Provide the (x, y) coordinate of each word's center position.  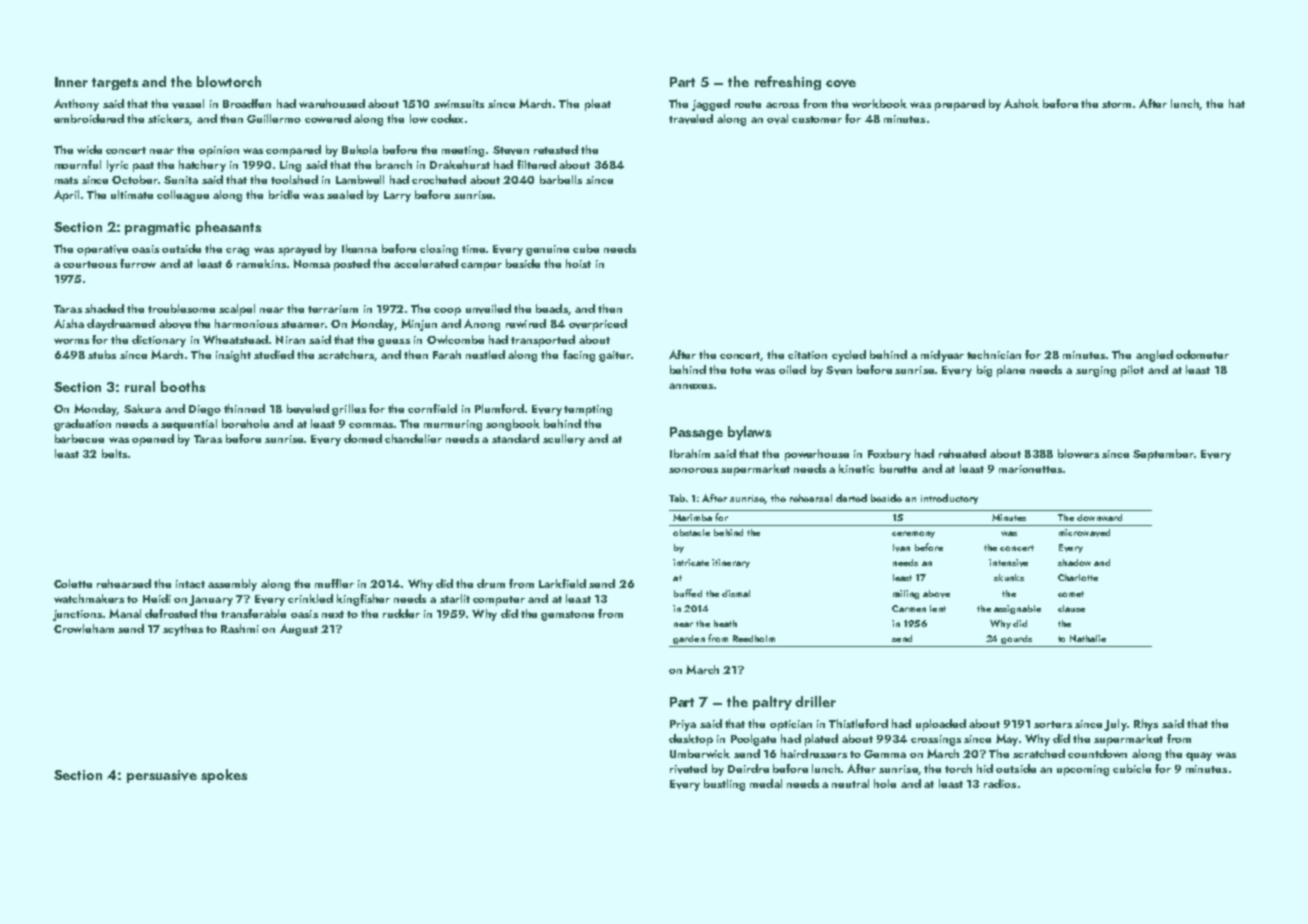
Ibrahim (690, 453)
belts (114, 453)
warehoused (332, 103)
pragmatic (157, 228)
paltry (772, 703)
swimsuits (459, 104)
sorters (1053, 724)
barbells (561, 179)
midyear (942, 356)
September (1163, 455)
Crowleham (84, 628)
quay (1199, 756)
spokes (224, 776)
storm (1116, 104)
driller (815, 701)
